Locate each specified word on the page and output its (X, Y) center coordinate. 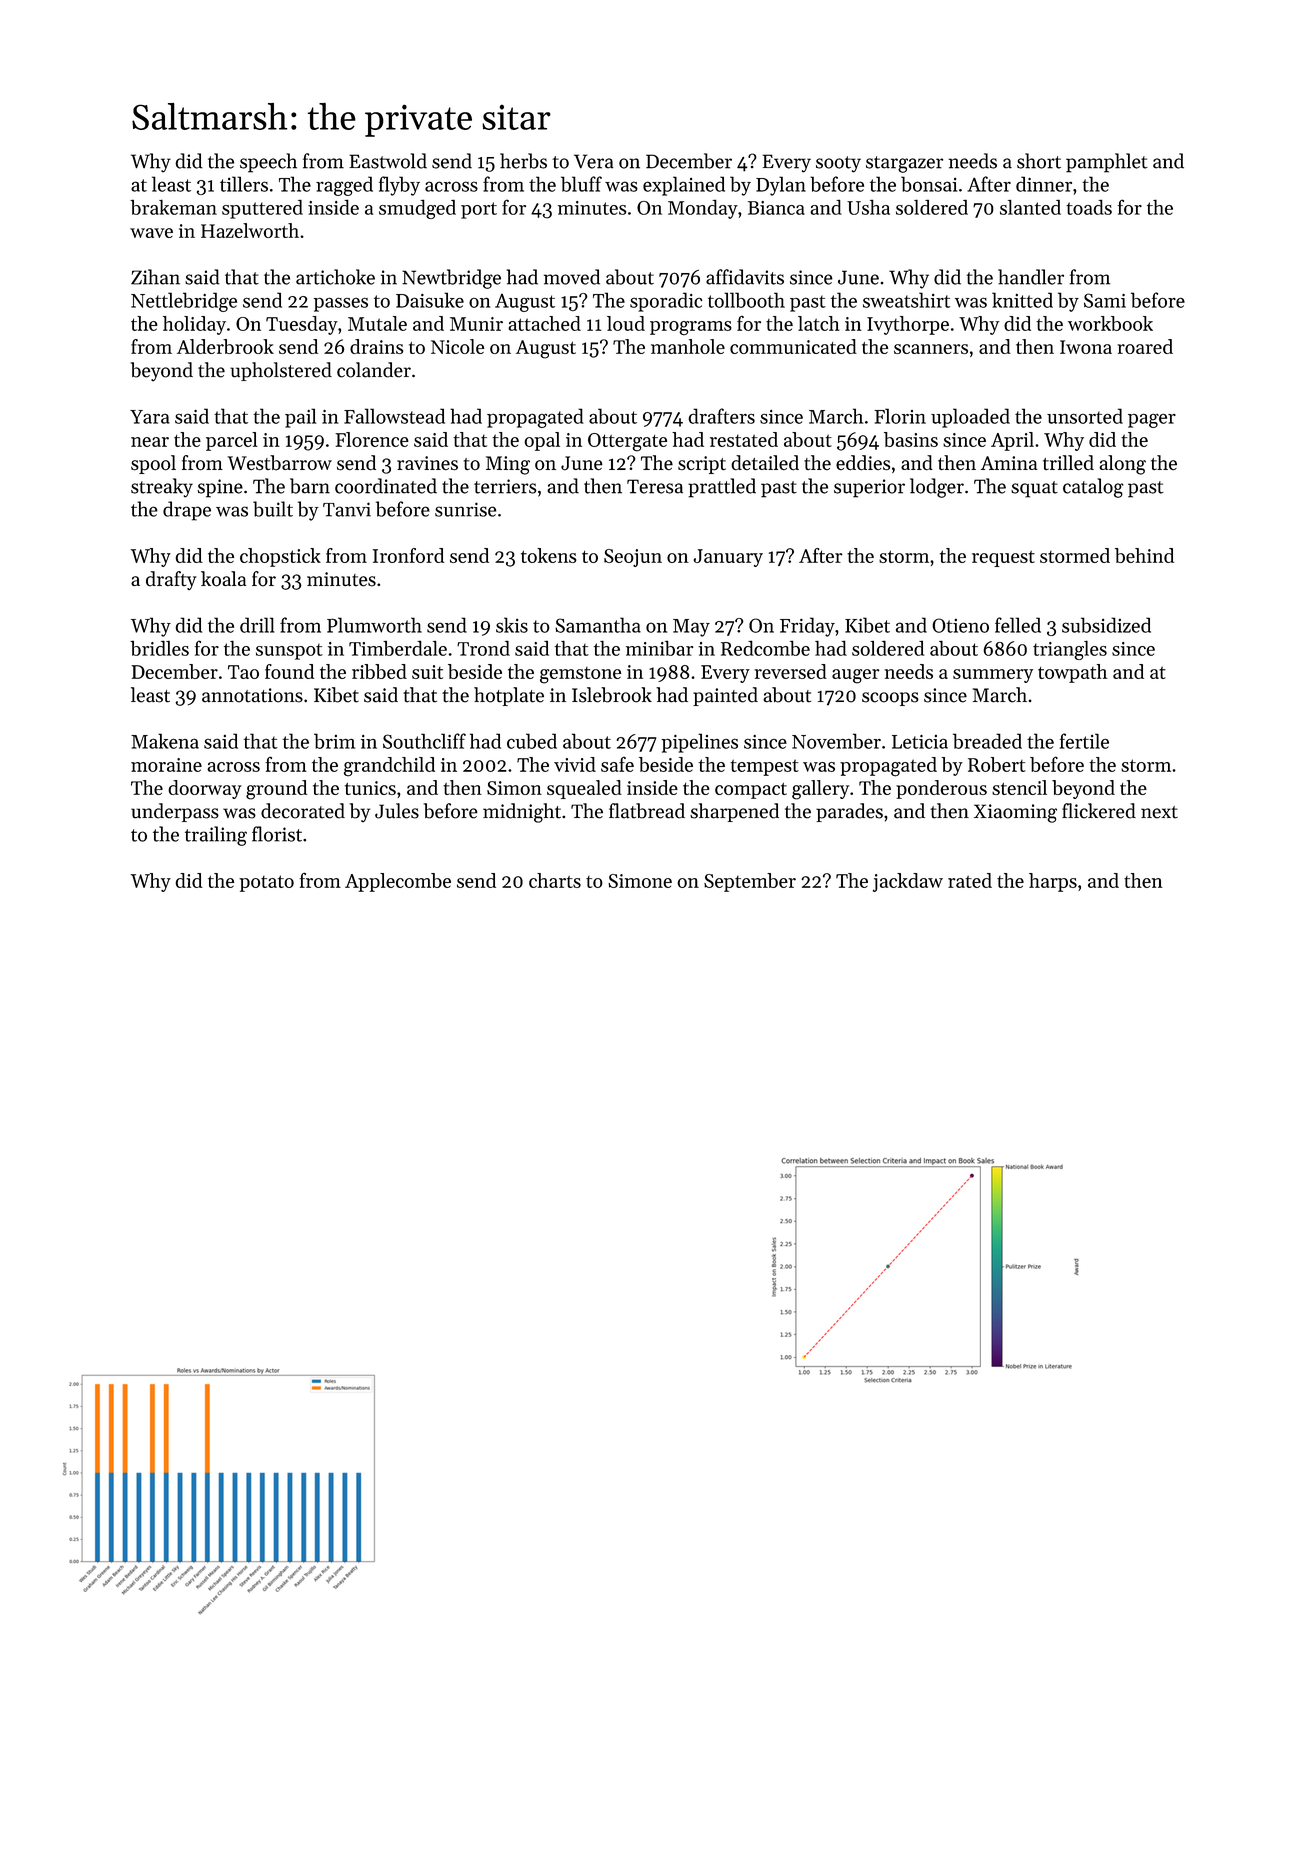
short (1039, 161)
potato (266, 883)
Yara (150, 417)
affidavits (745, 277)
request (1003, 559)
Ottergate (627, 442)
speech (268, 163)
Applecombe (398, 882)
